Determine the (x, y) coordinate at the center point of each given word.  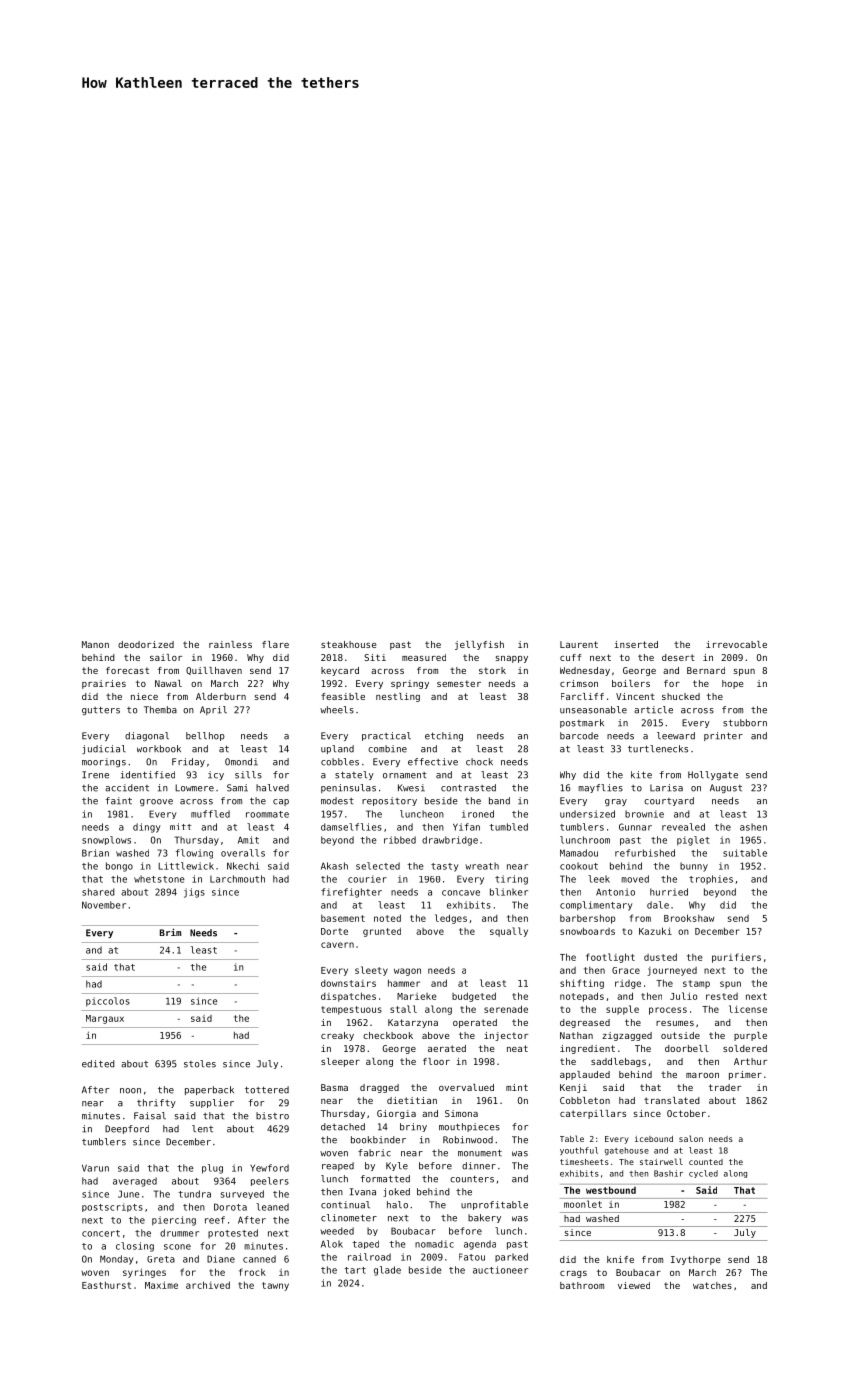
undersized (587, 814)
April (213, 710)
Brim (170, 932)
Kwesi (411, 788)
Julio (683, 996)
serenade (506, 1009)
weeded (337, 1231)
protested (233, 1233)
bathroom (582, 1285)
